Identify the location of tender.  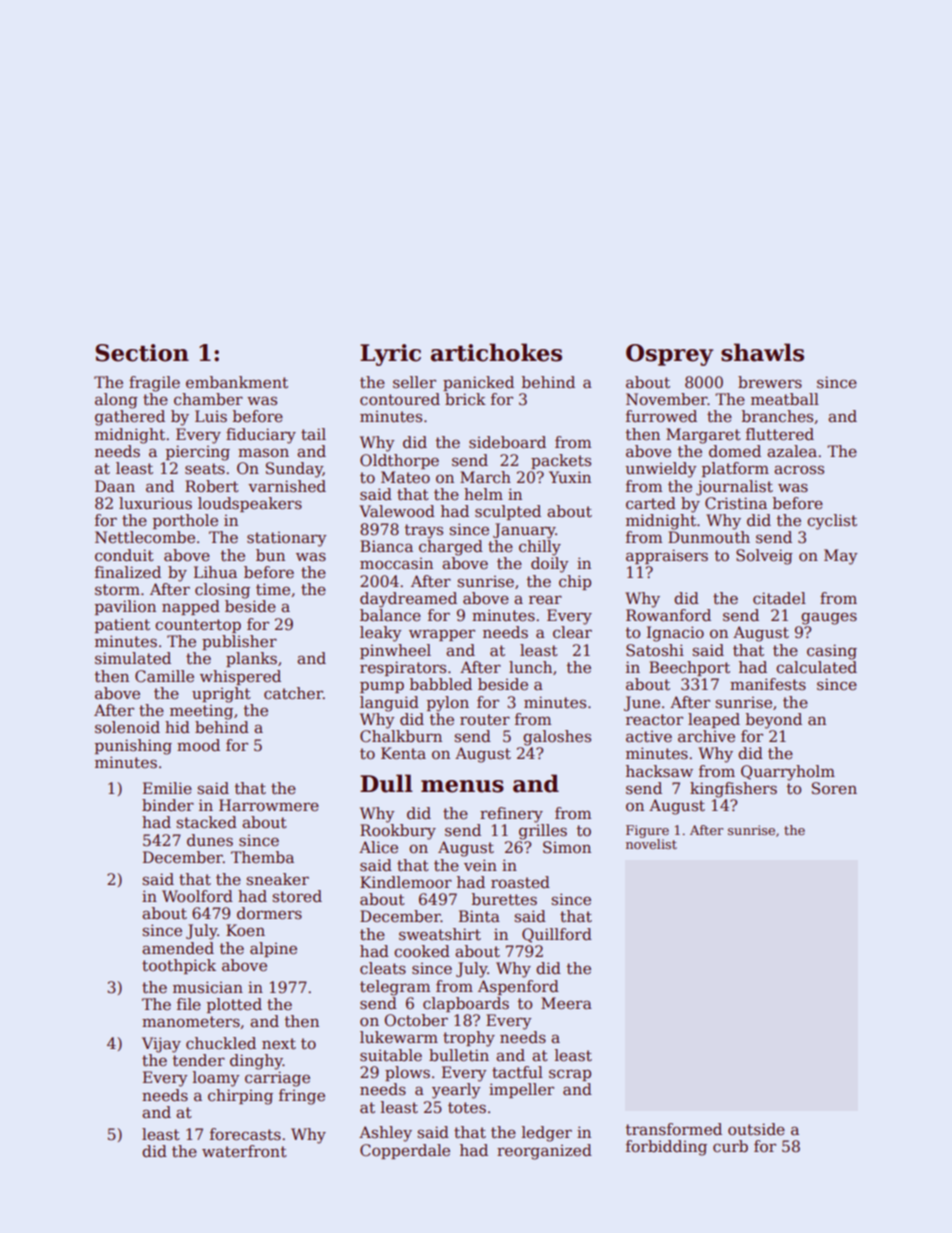
(198, 1060).
